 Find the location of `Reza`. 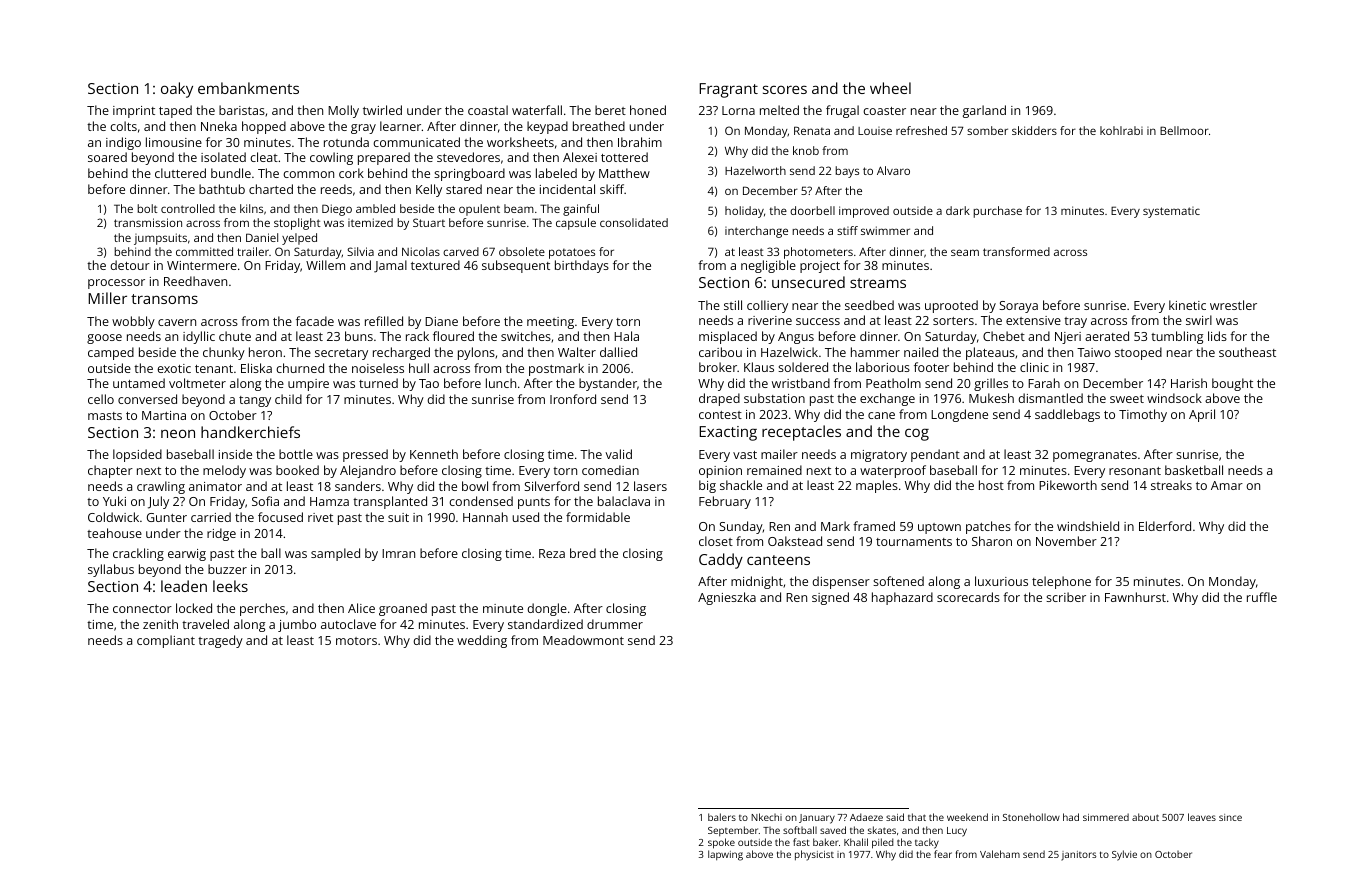

Reza is located at coordinates (552, 553).
